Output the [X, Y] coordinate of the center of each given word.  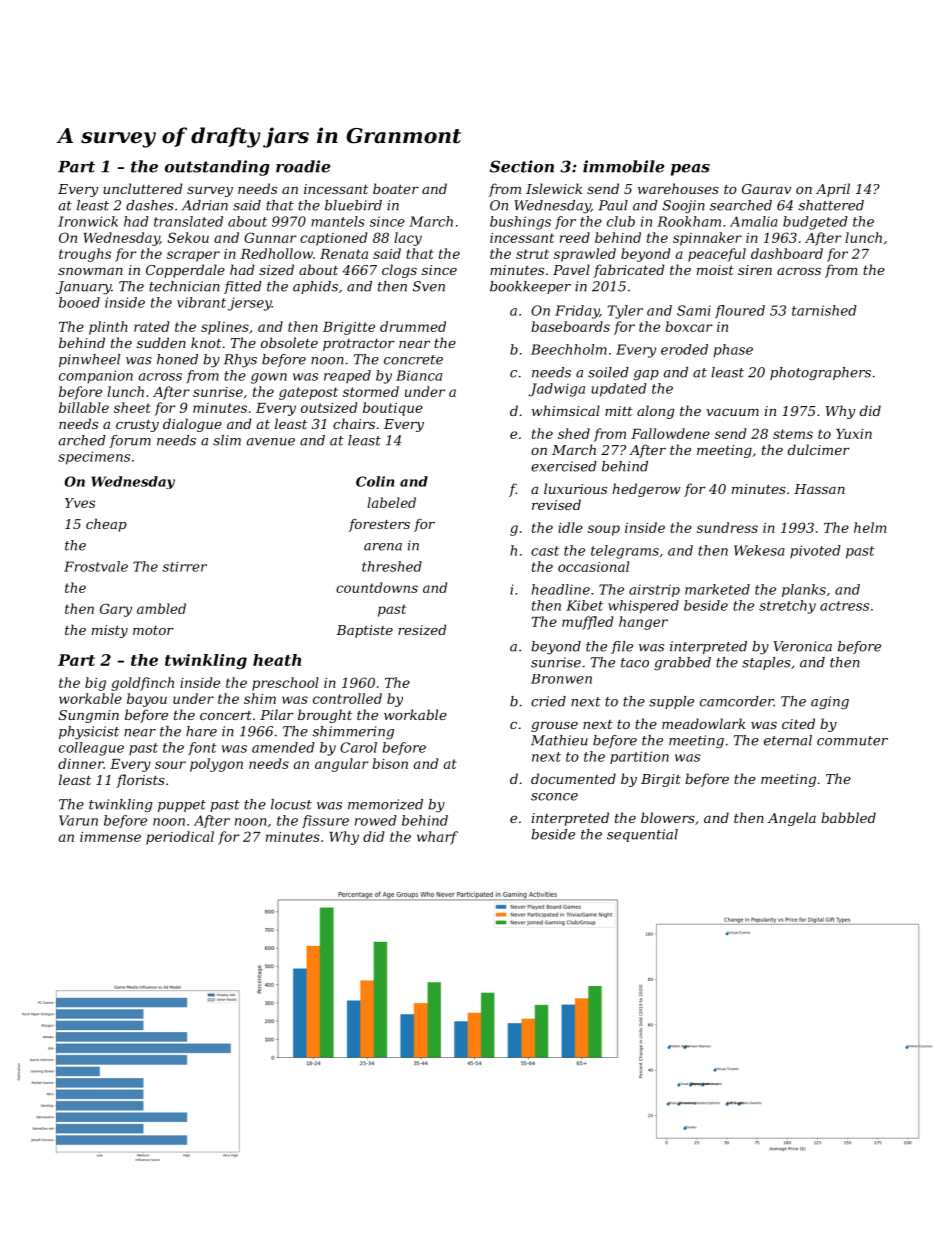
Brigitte [349, 328]
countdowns [377, 587]
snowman [90, 271]
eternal [788, 740]
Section [522, 166]
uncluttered [143, 188]
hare [201, 731]
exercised [564, 466]
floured [740, 311]
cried [548, 701]
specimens [94, 458]
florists [140, 781]
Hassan [819, 489]
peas [690, 170]
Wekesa [759, 550]
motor [153, 630]
